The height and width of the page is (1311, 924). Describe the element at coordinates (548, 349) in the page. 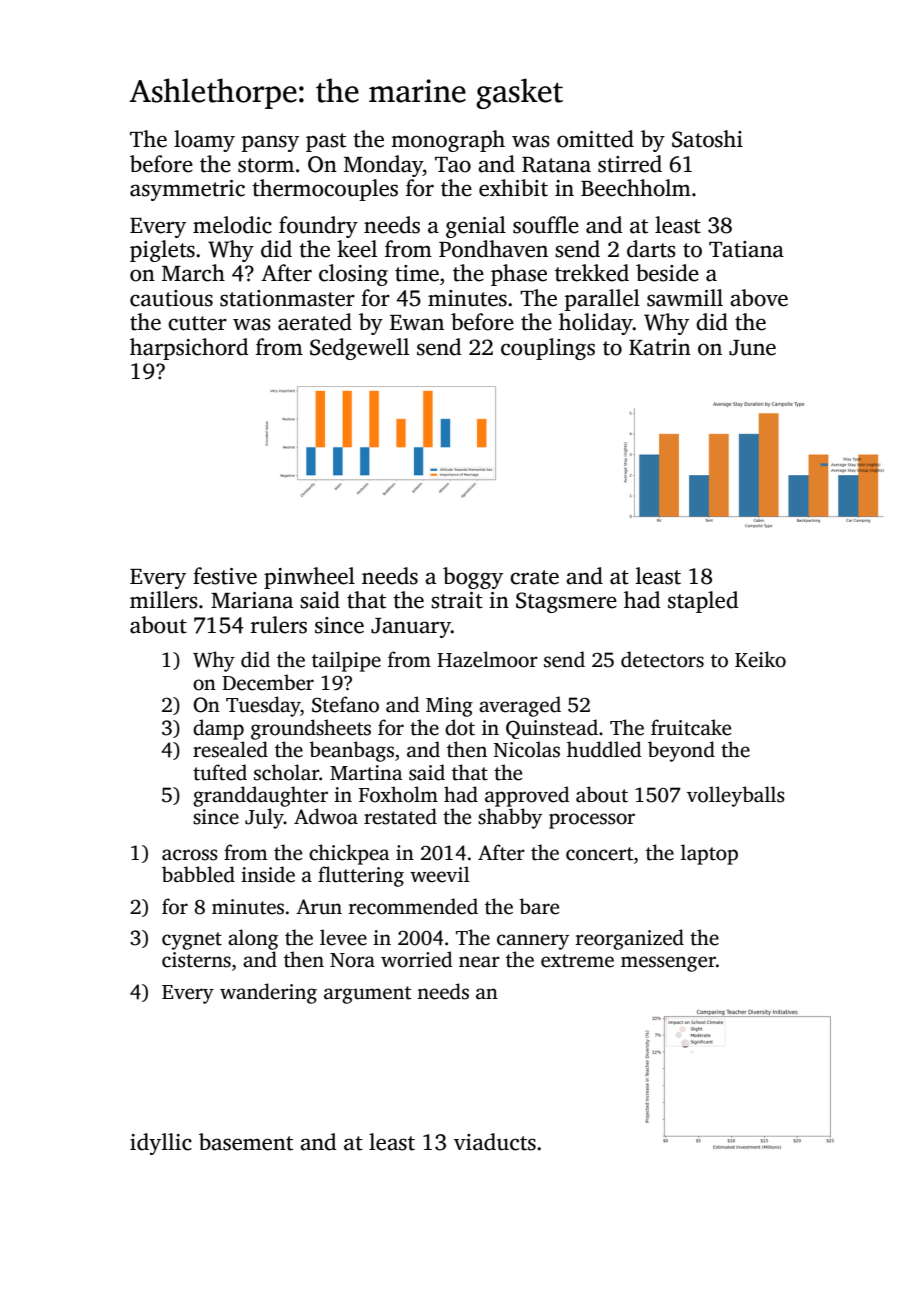

I see `couplings` at that location.
